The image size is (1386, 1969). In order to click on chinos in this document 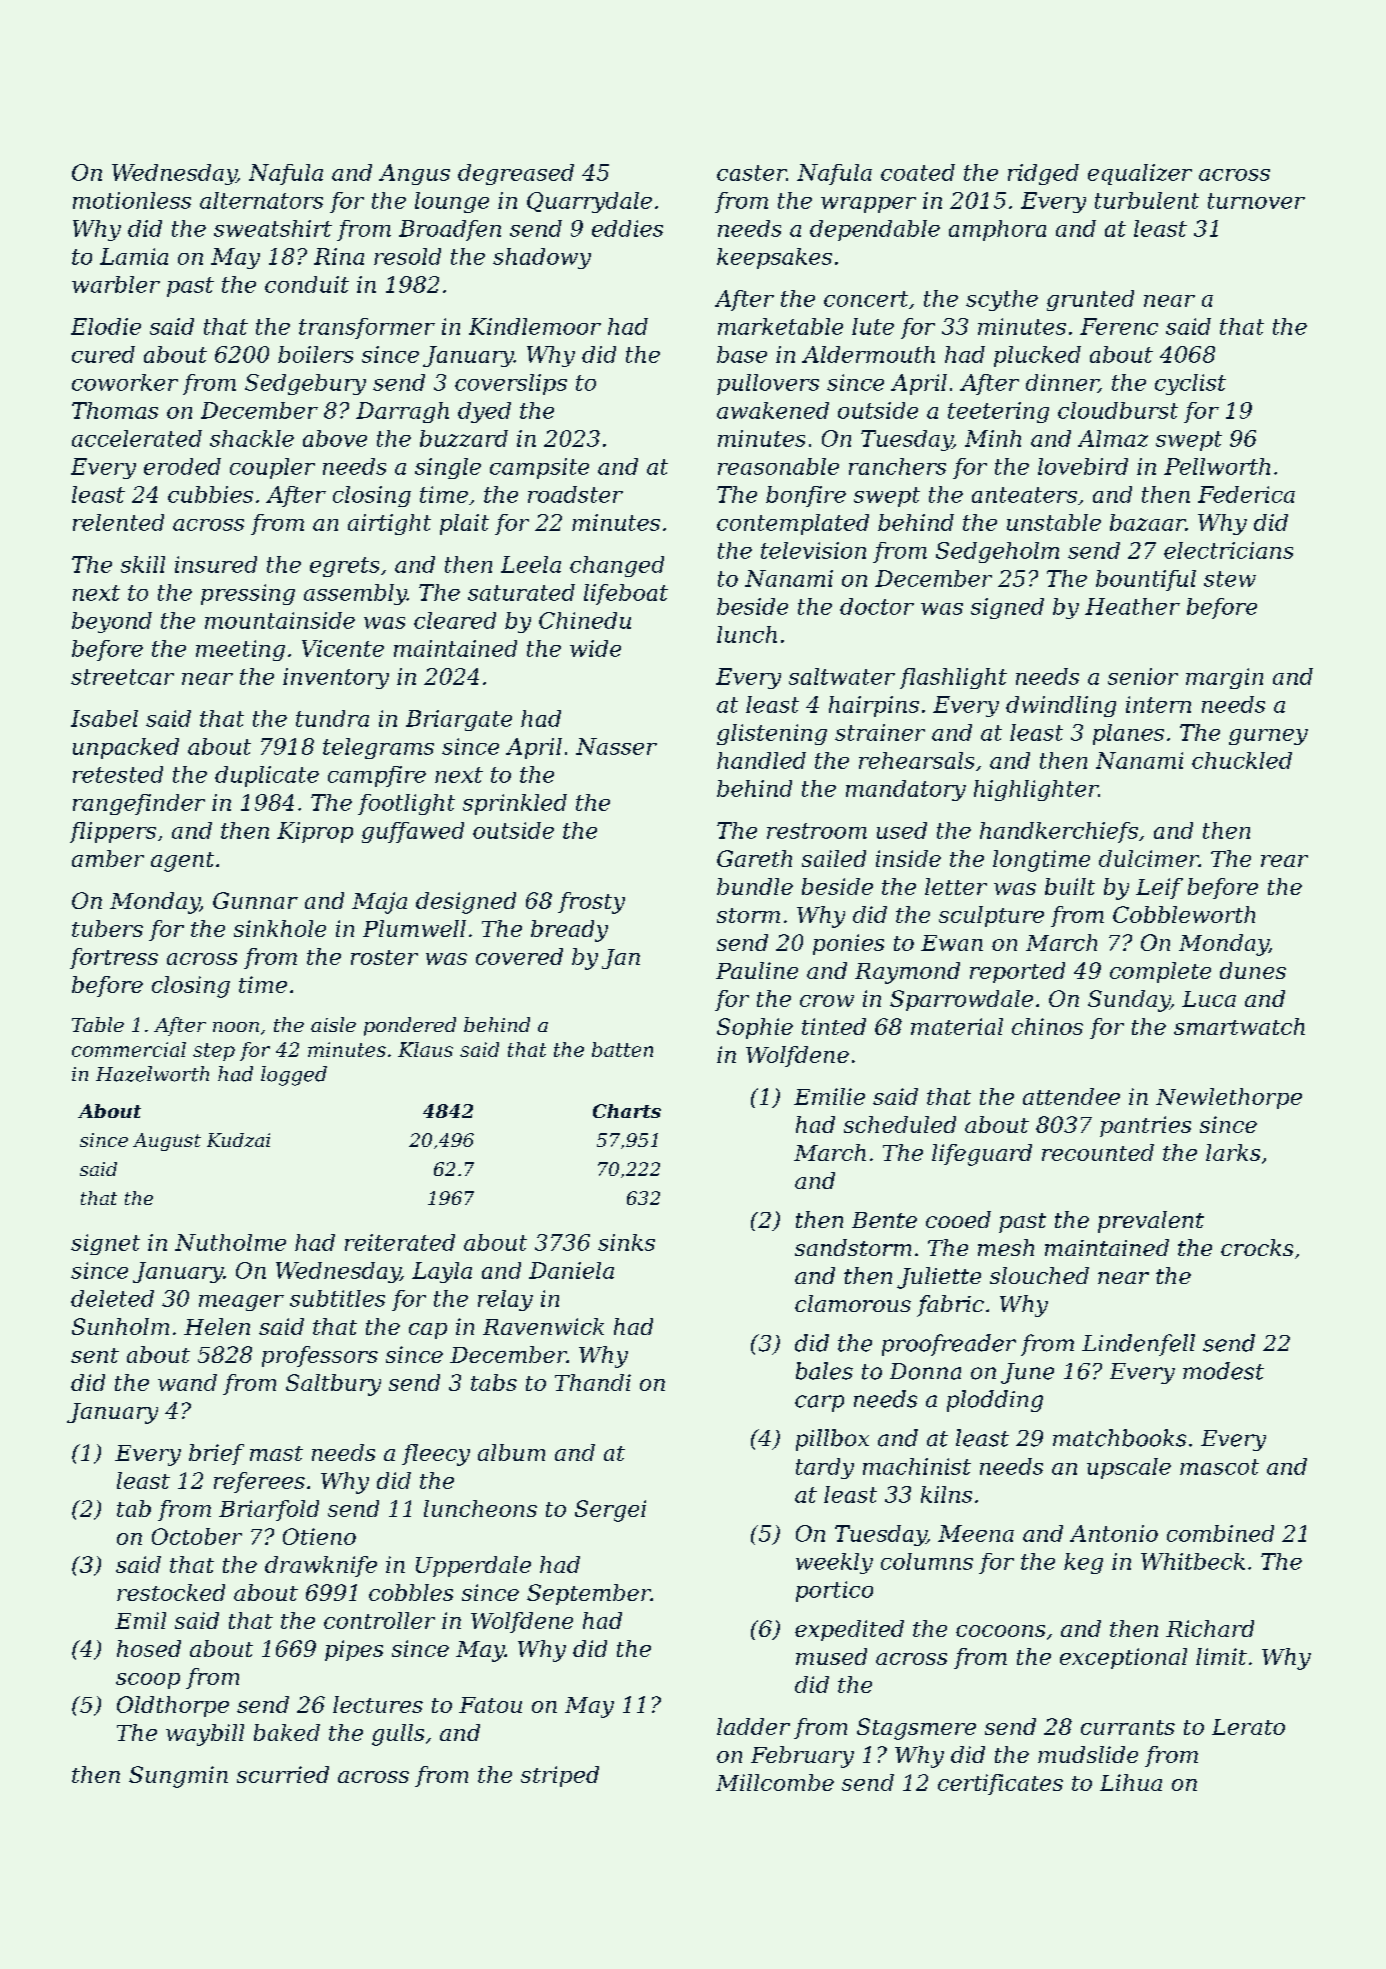, I will do `click(1047, 1026)`.
